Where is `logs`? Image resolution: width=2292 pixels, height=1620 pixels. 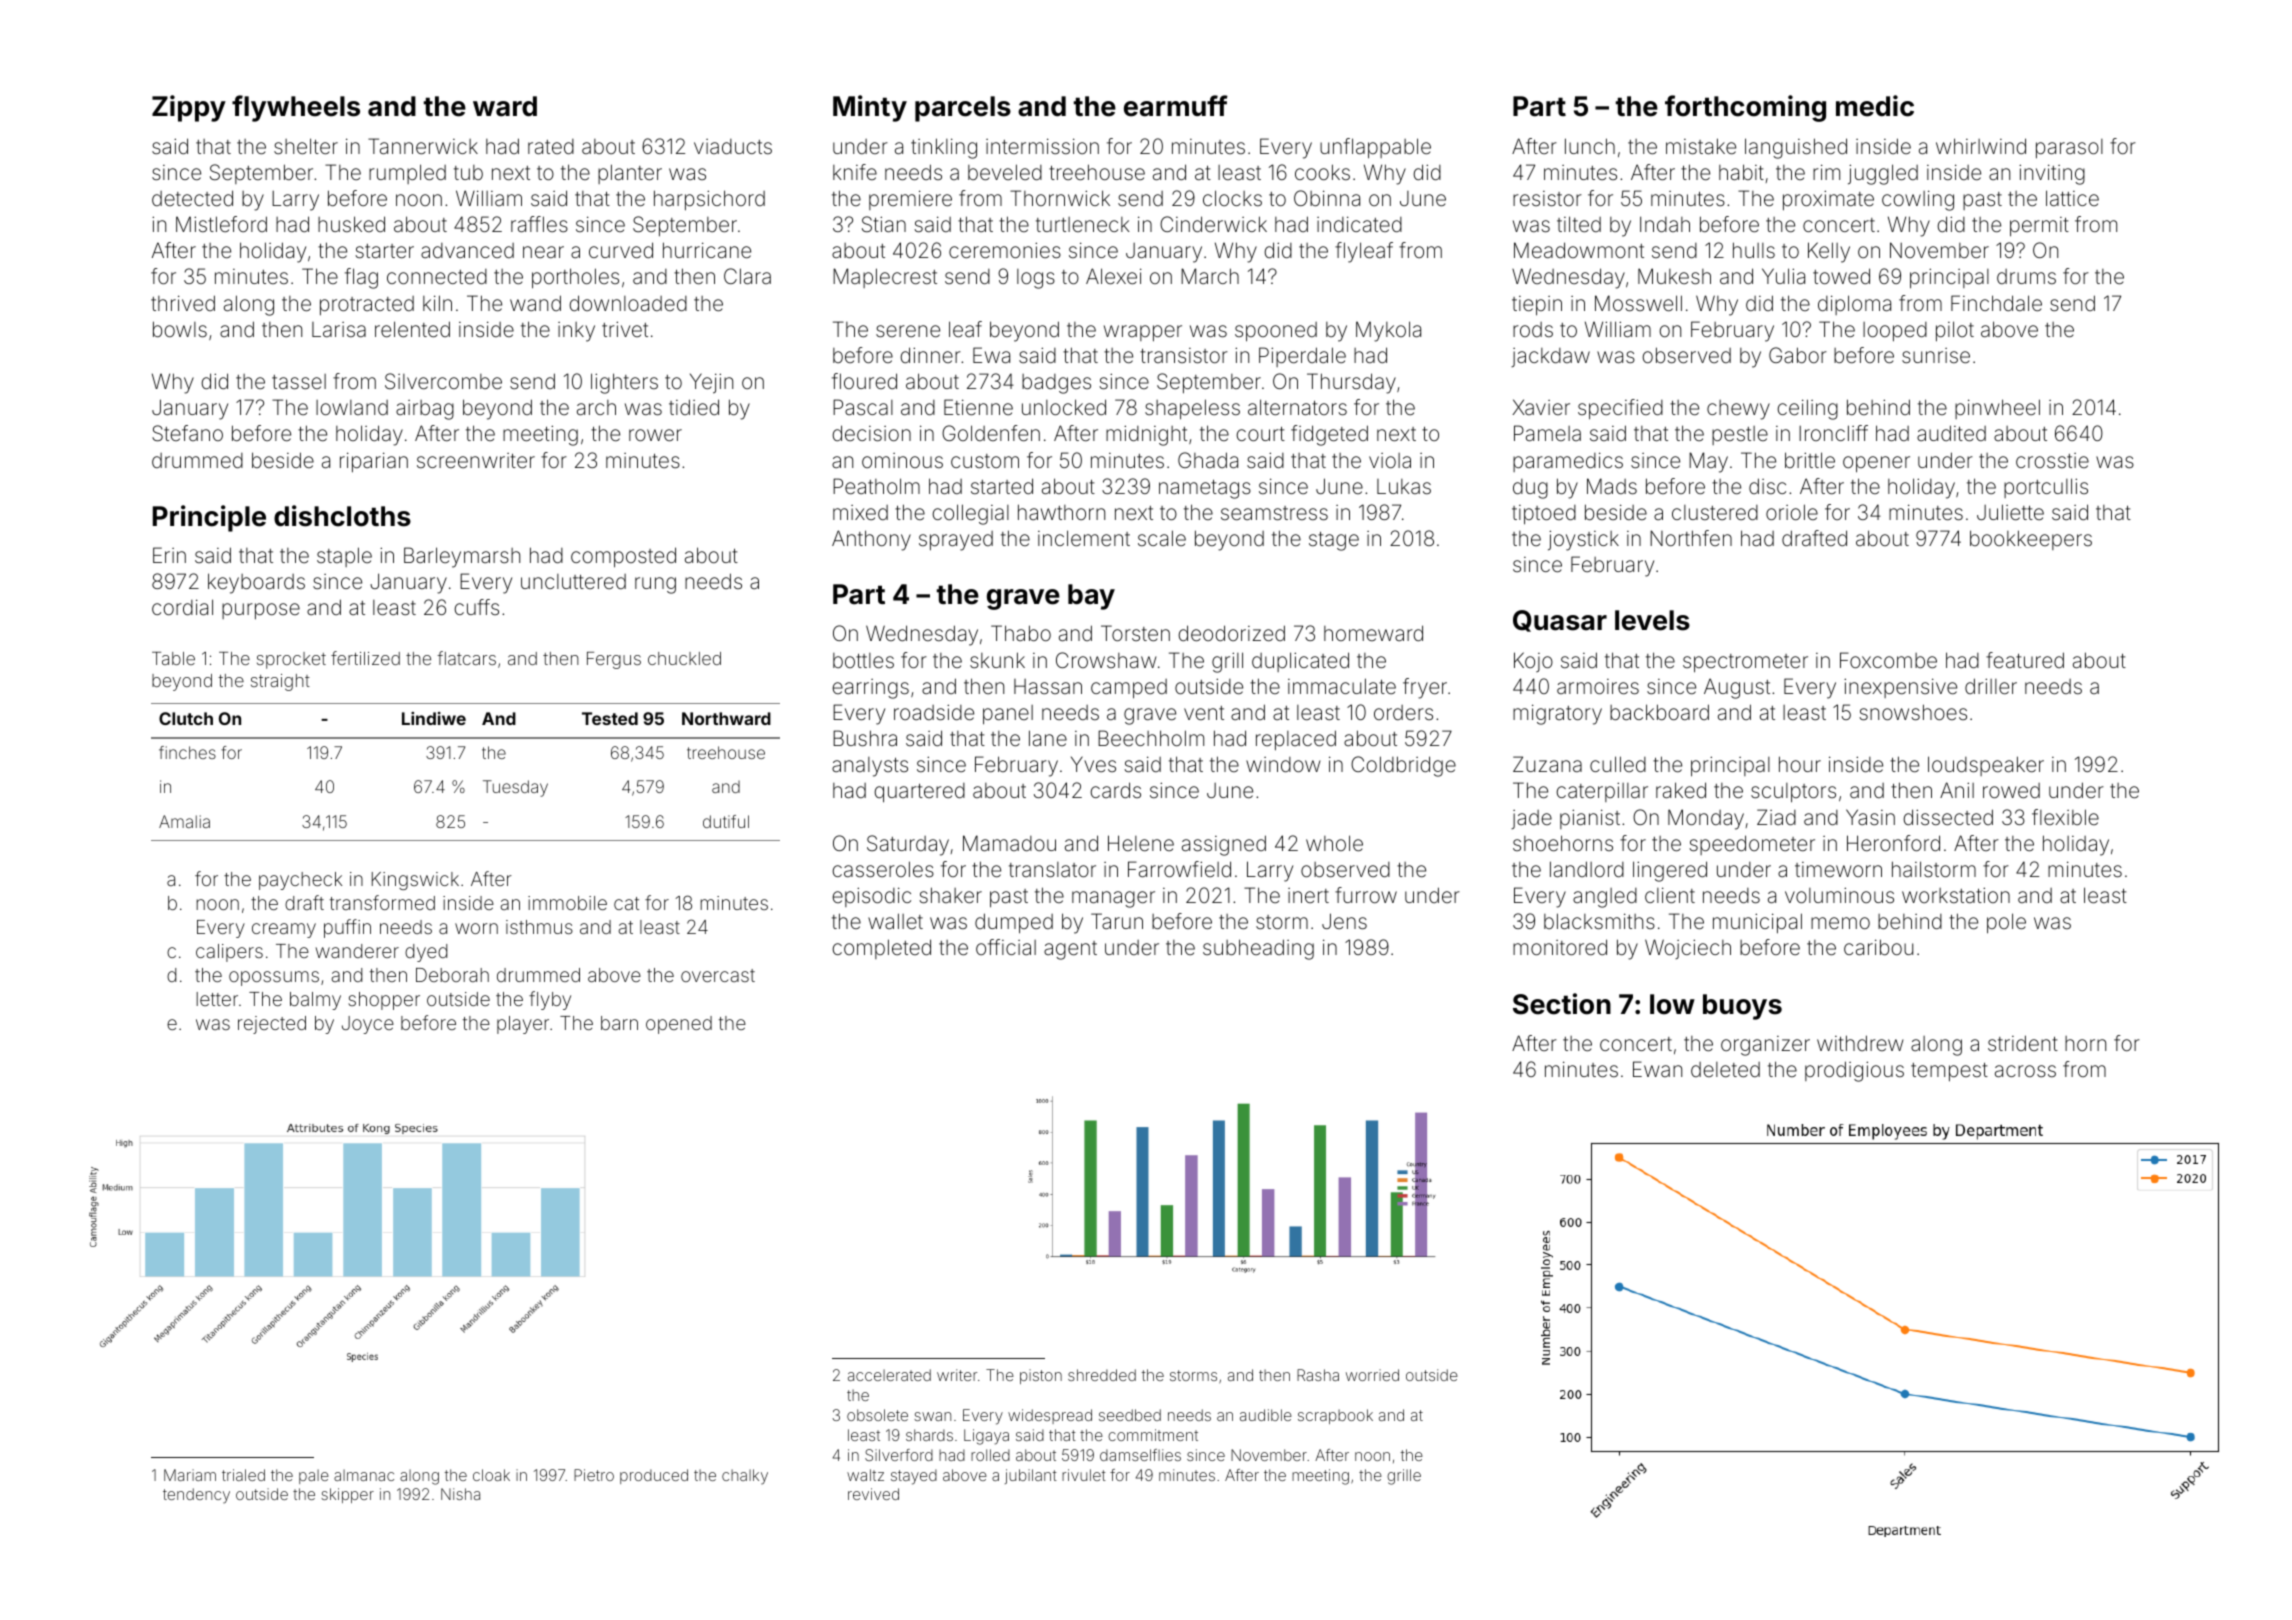
logs is located at coordinates (1036, 279).
